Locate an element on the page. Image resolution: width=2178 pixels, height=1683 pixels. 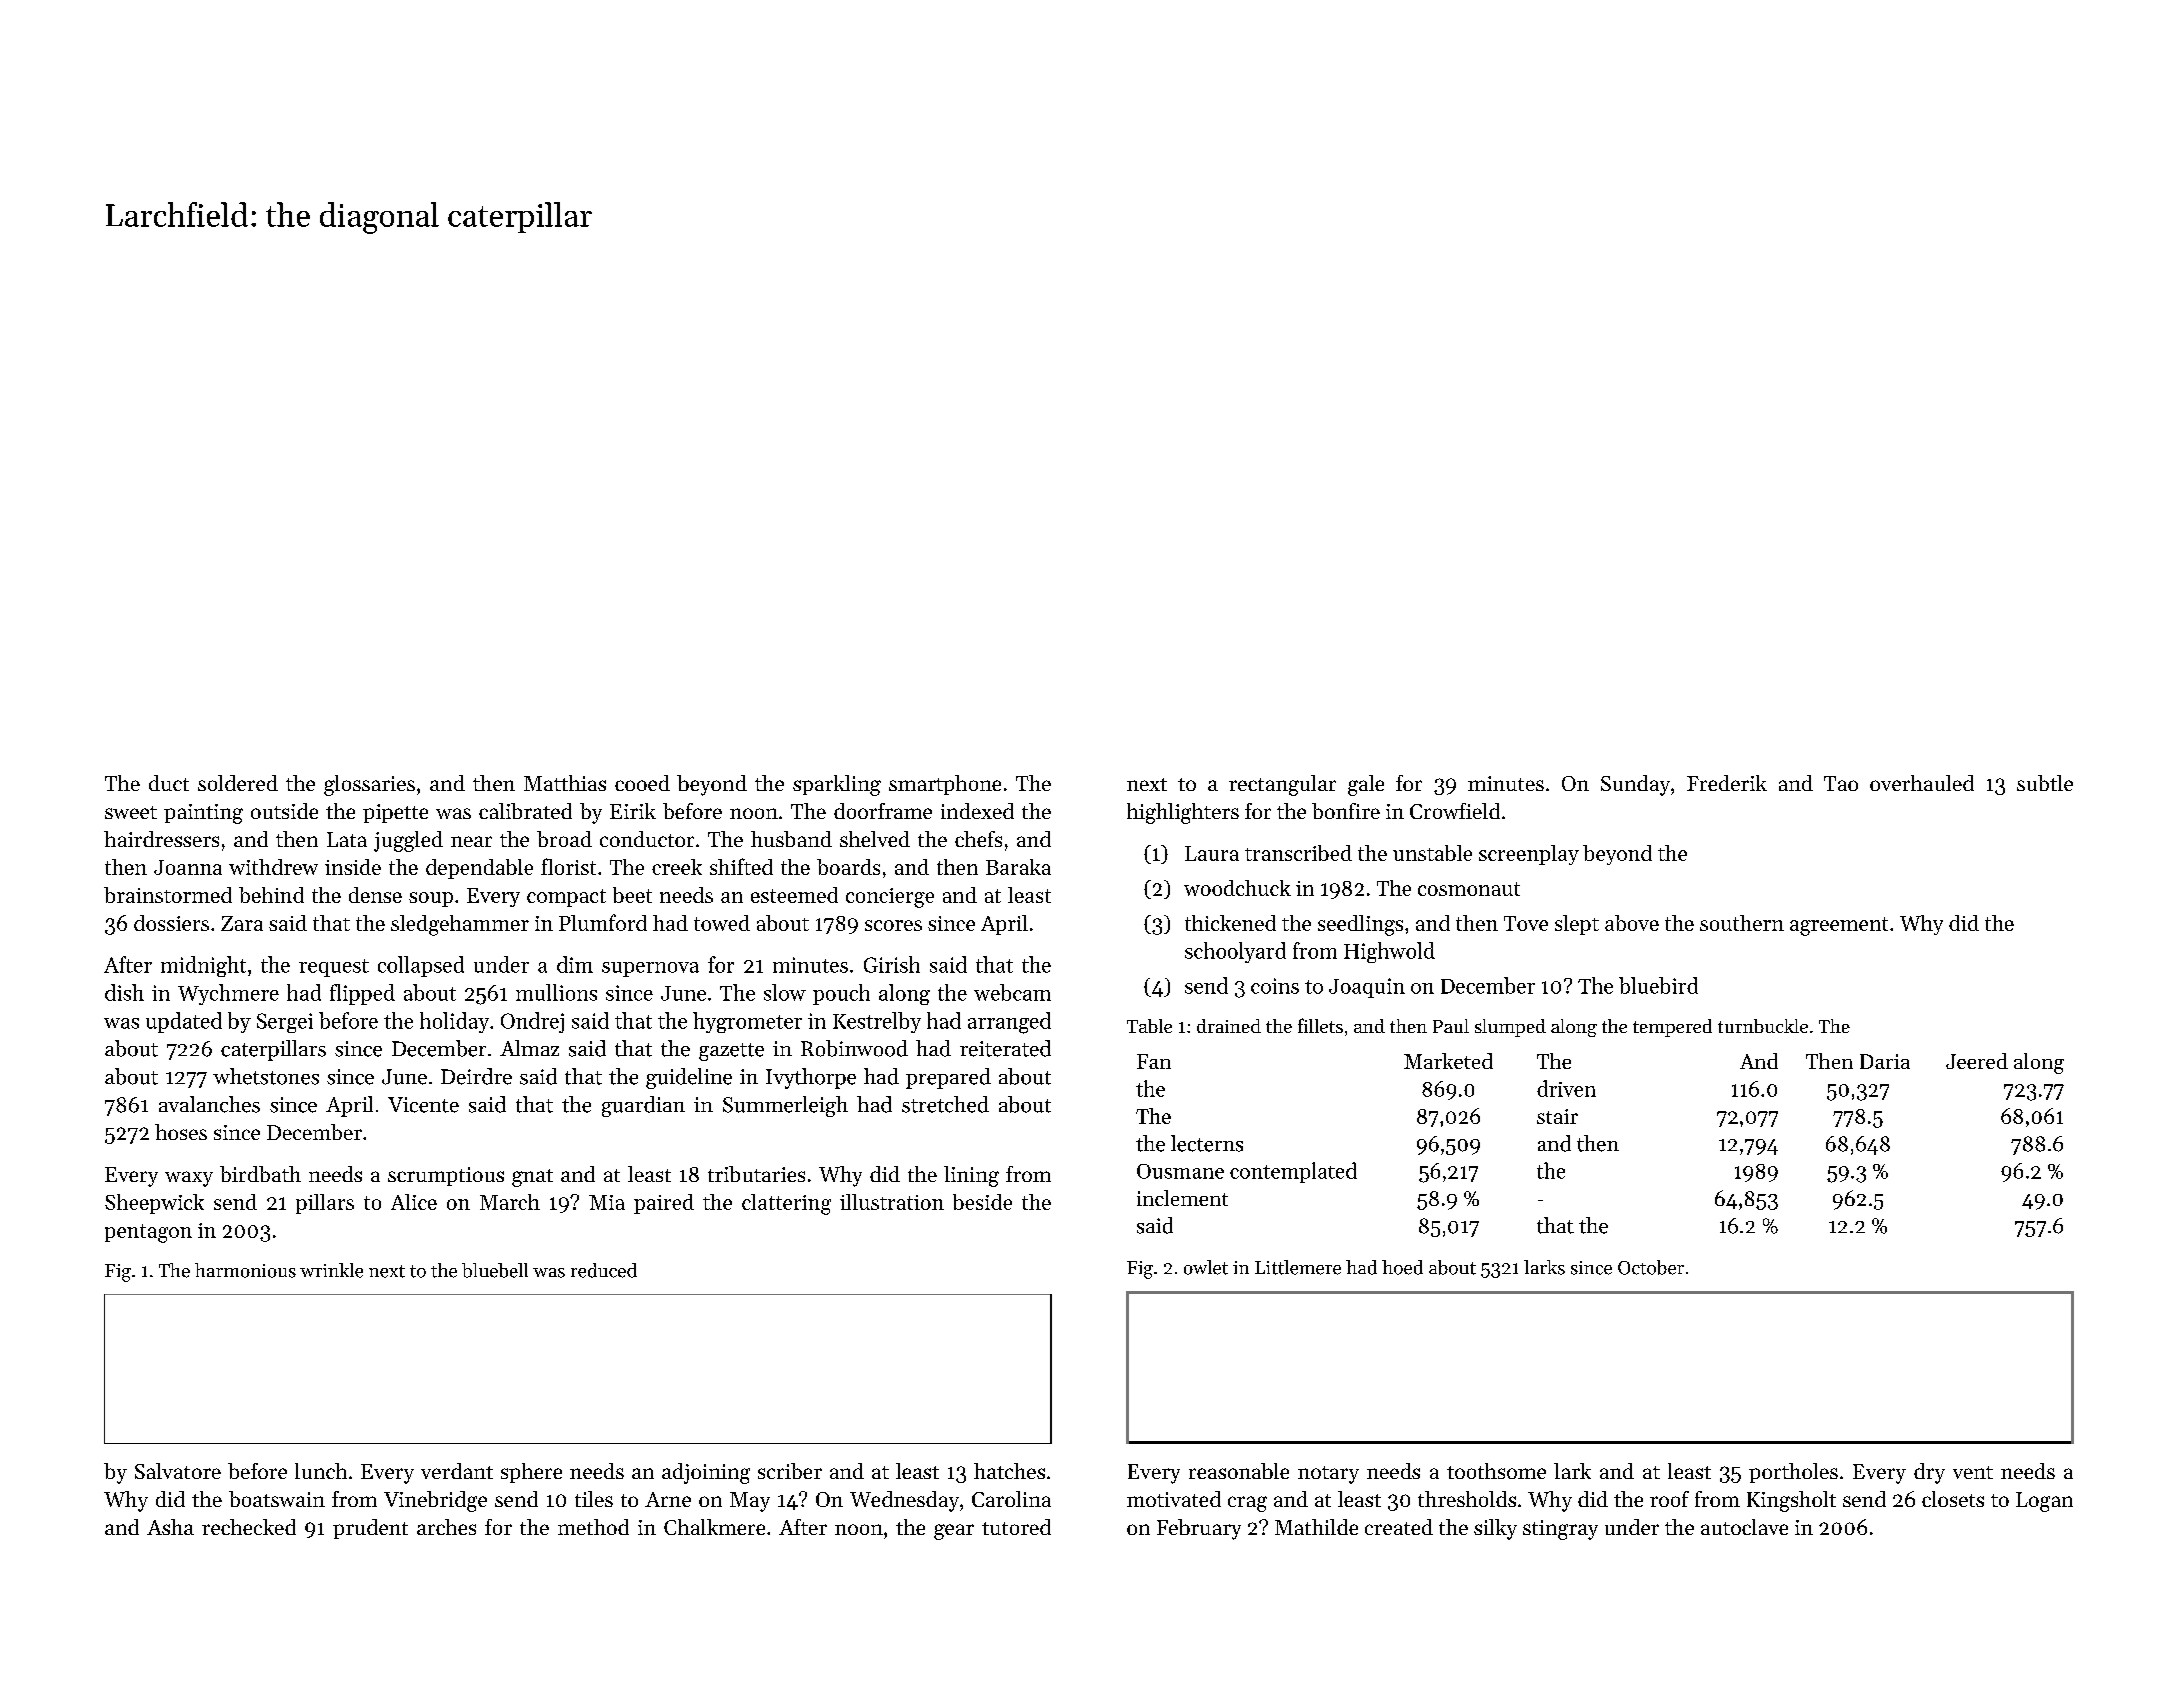
Sunday is located at coordinates (1635, 785).
